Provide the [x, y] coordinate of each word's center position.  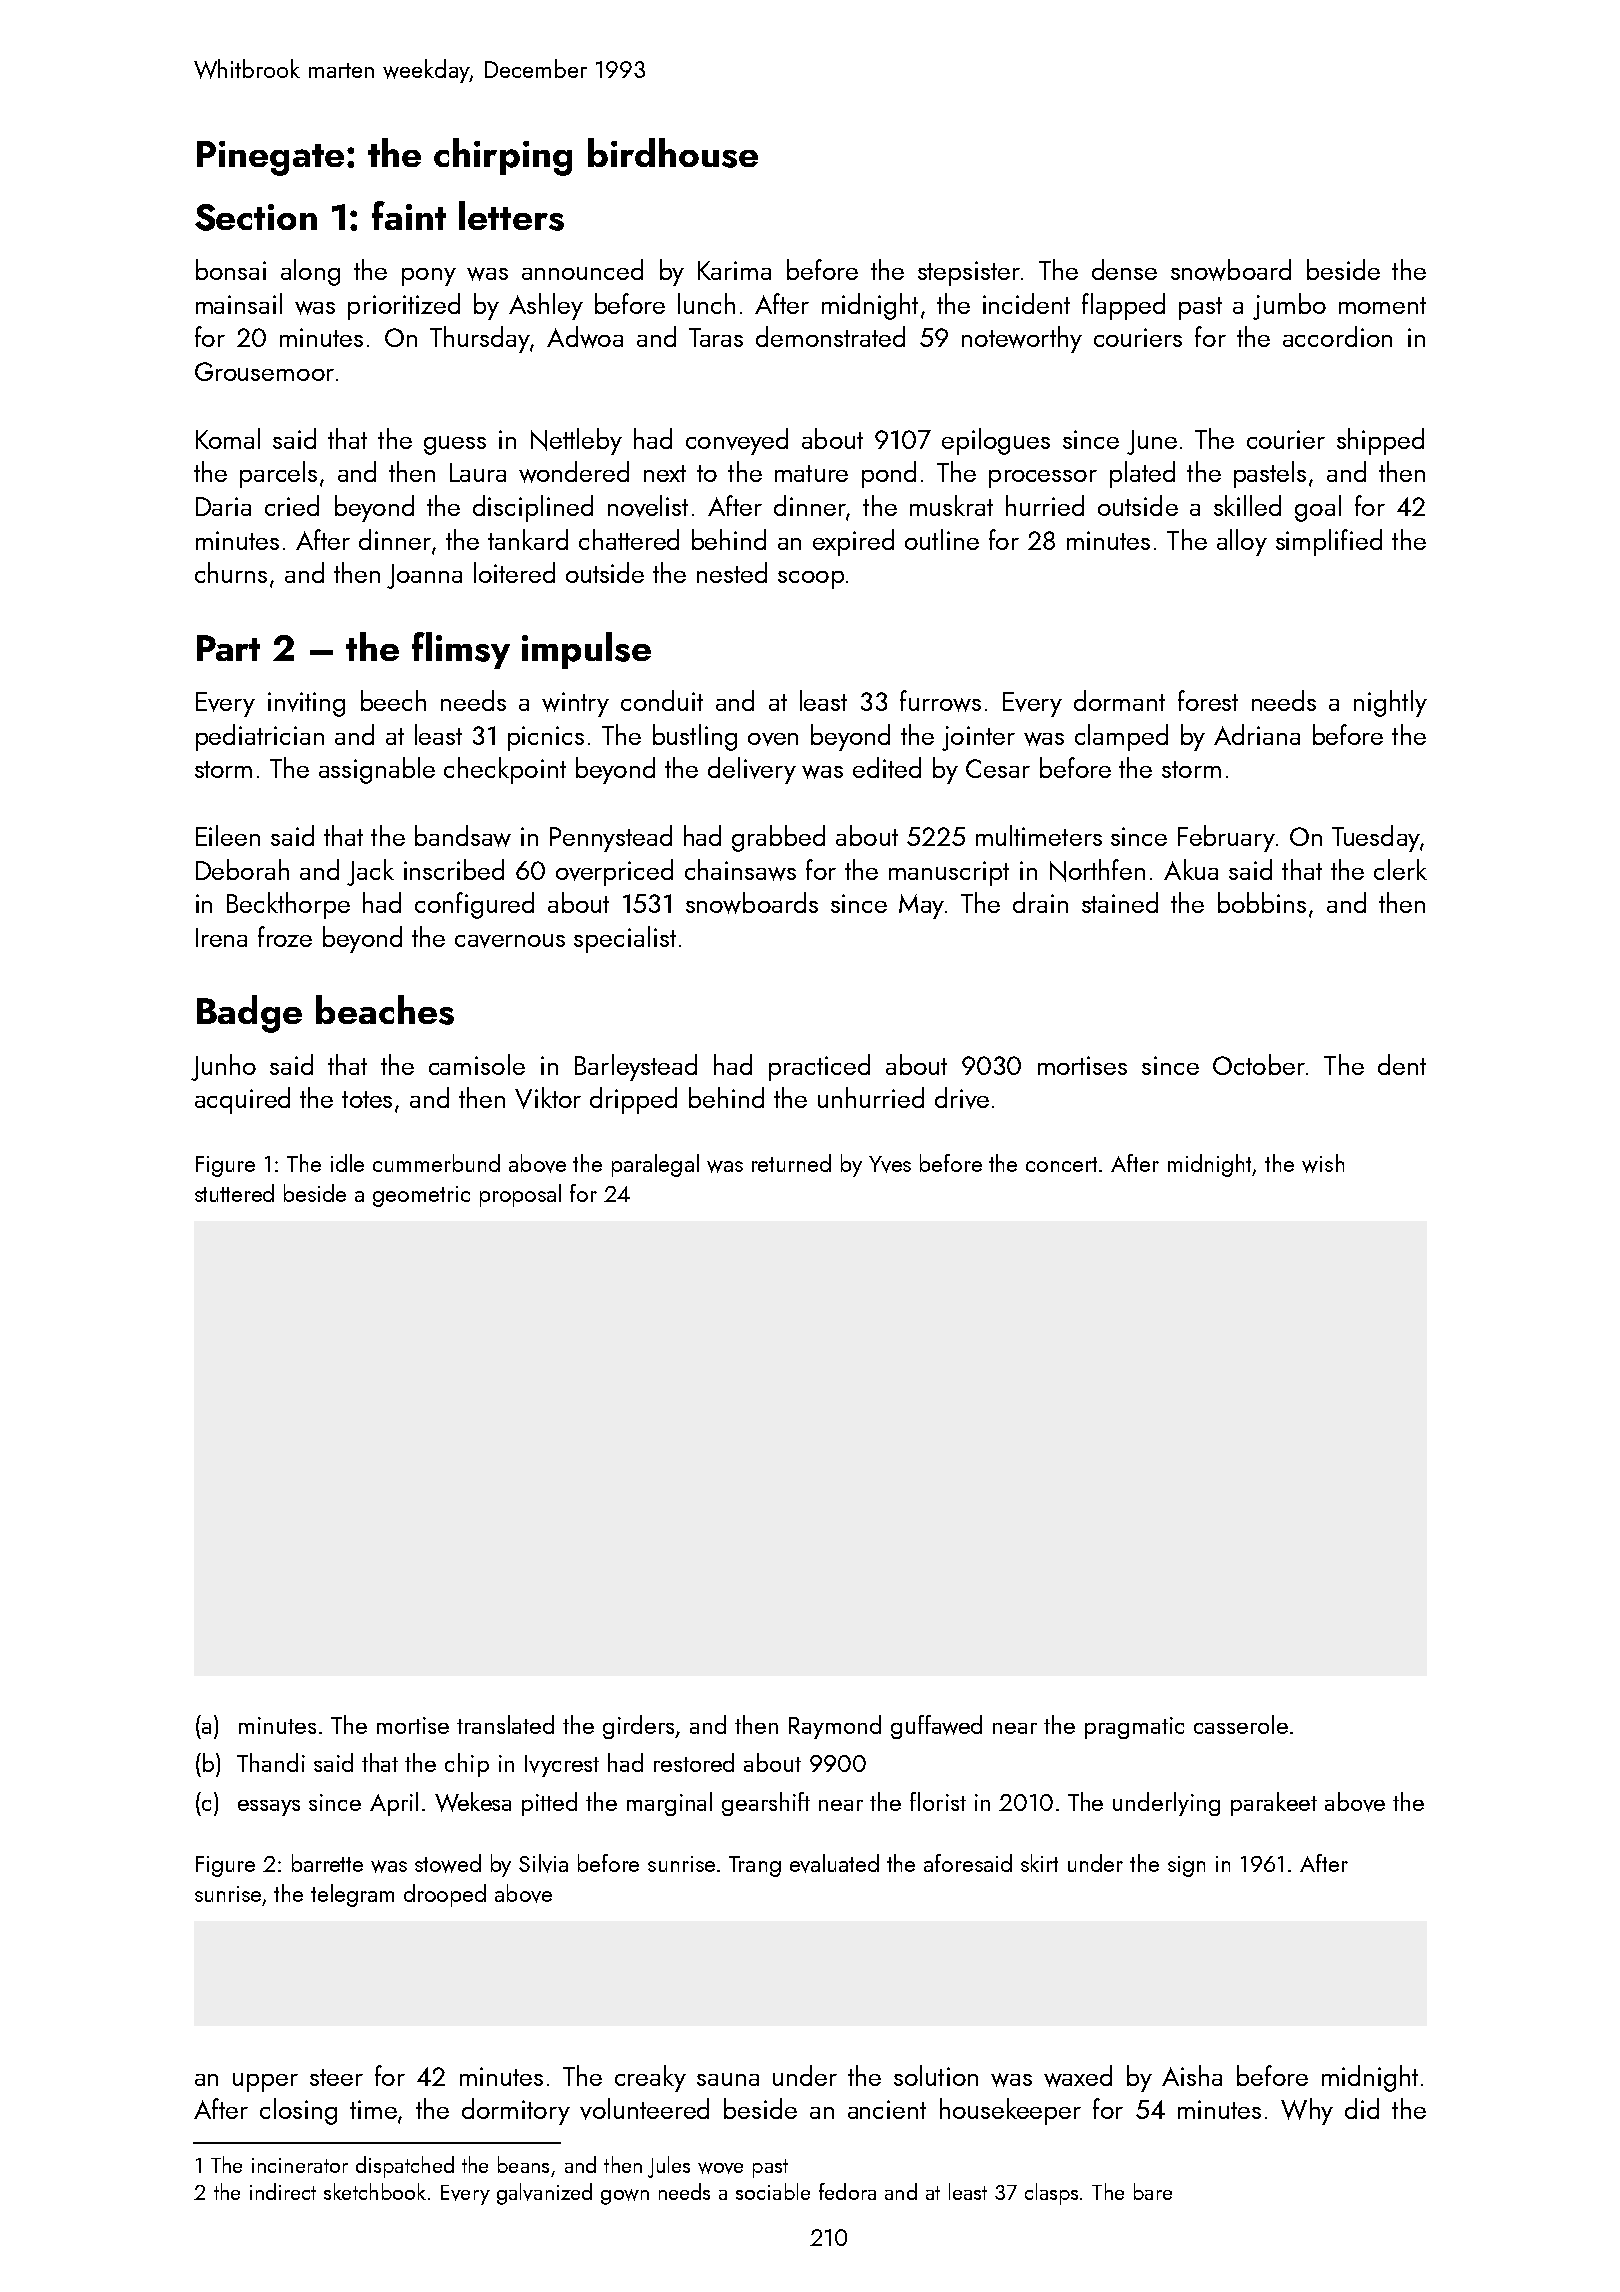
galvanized [544, 2194]
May [921, 906]
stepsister [969, 273]
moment [1382, 305]
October [1259, 1064]
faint [409, 215]
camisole [477, 1064]
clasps [1051, 2194]
